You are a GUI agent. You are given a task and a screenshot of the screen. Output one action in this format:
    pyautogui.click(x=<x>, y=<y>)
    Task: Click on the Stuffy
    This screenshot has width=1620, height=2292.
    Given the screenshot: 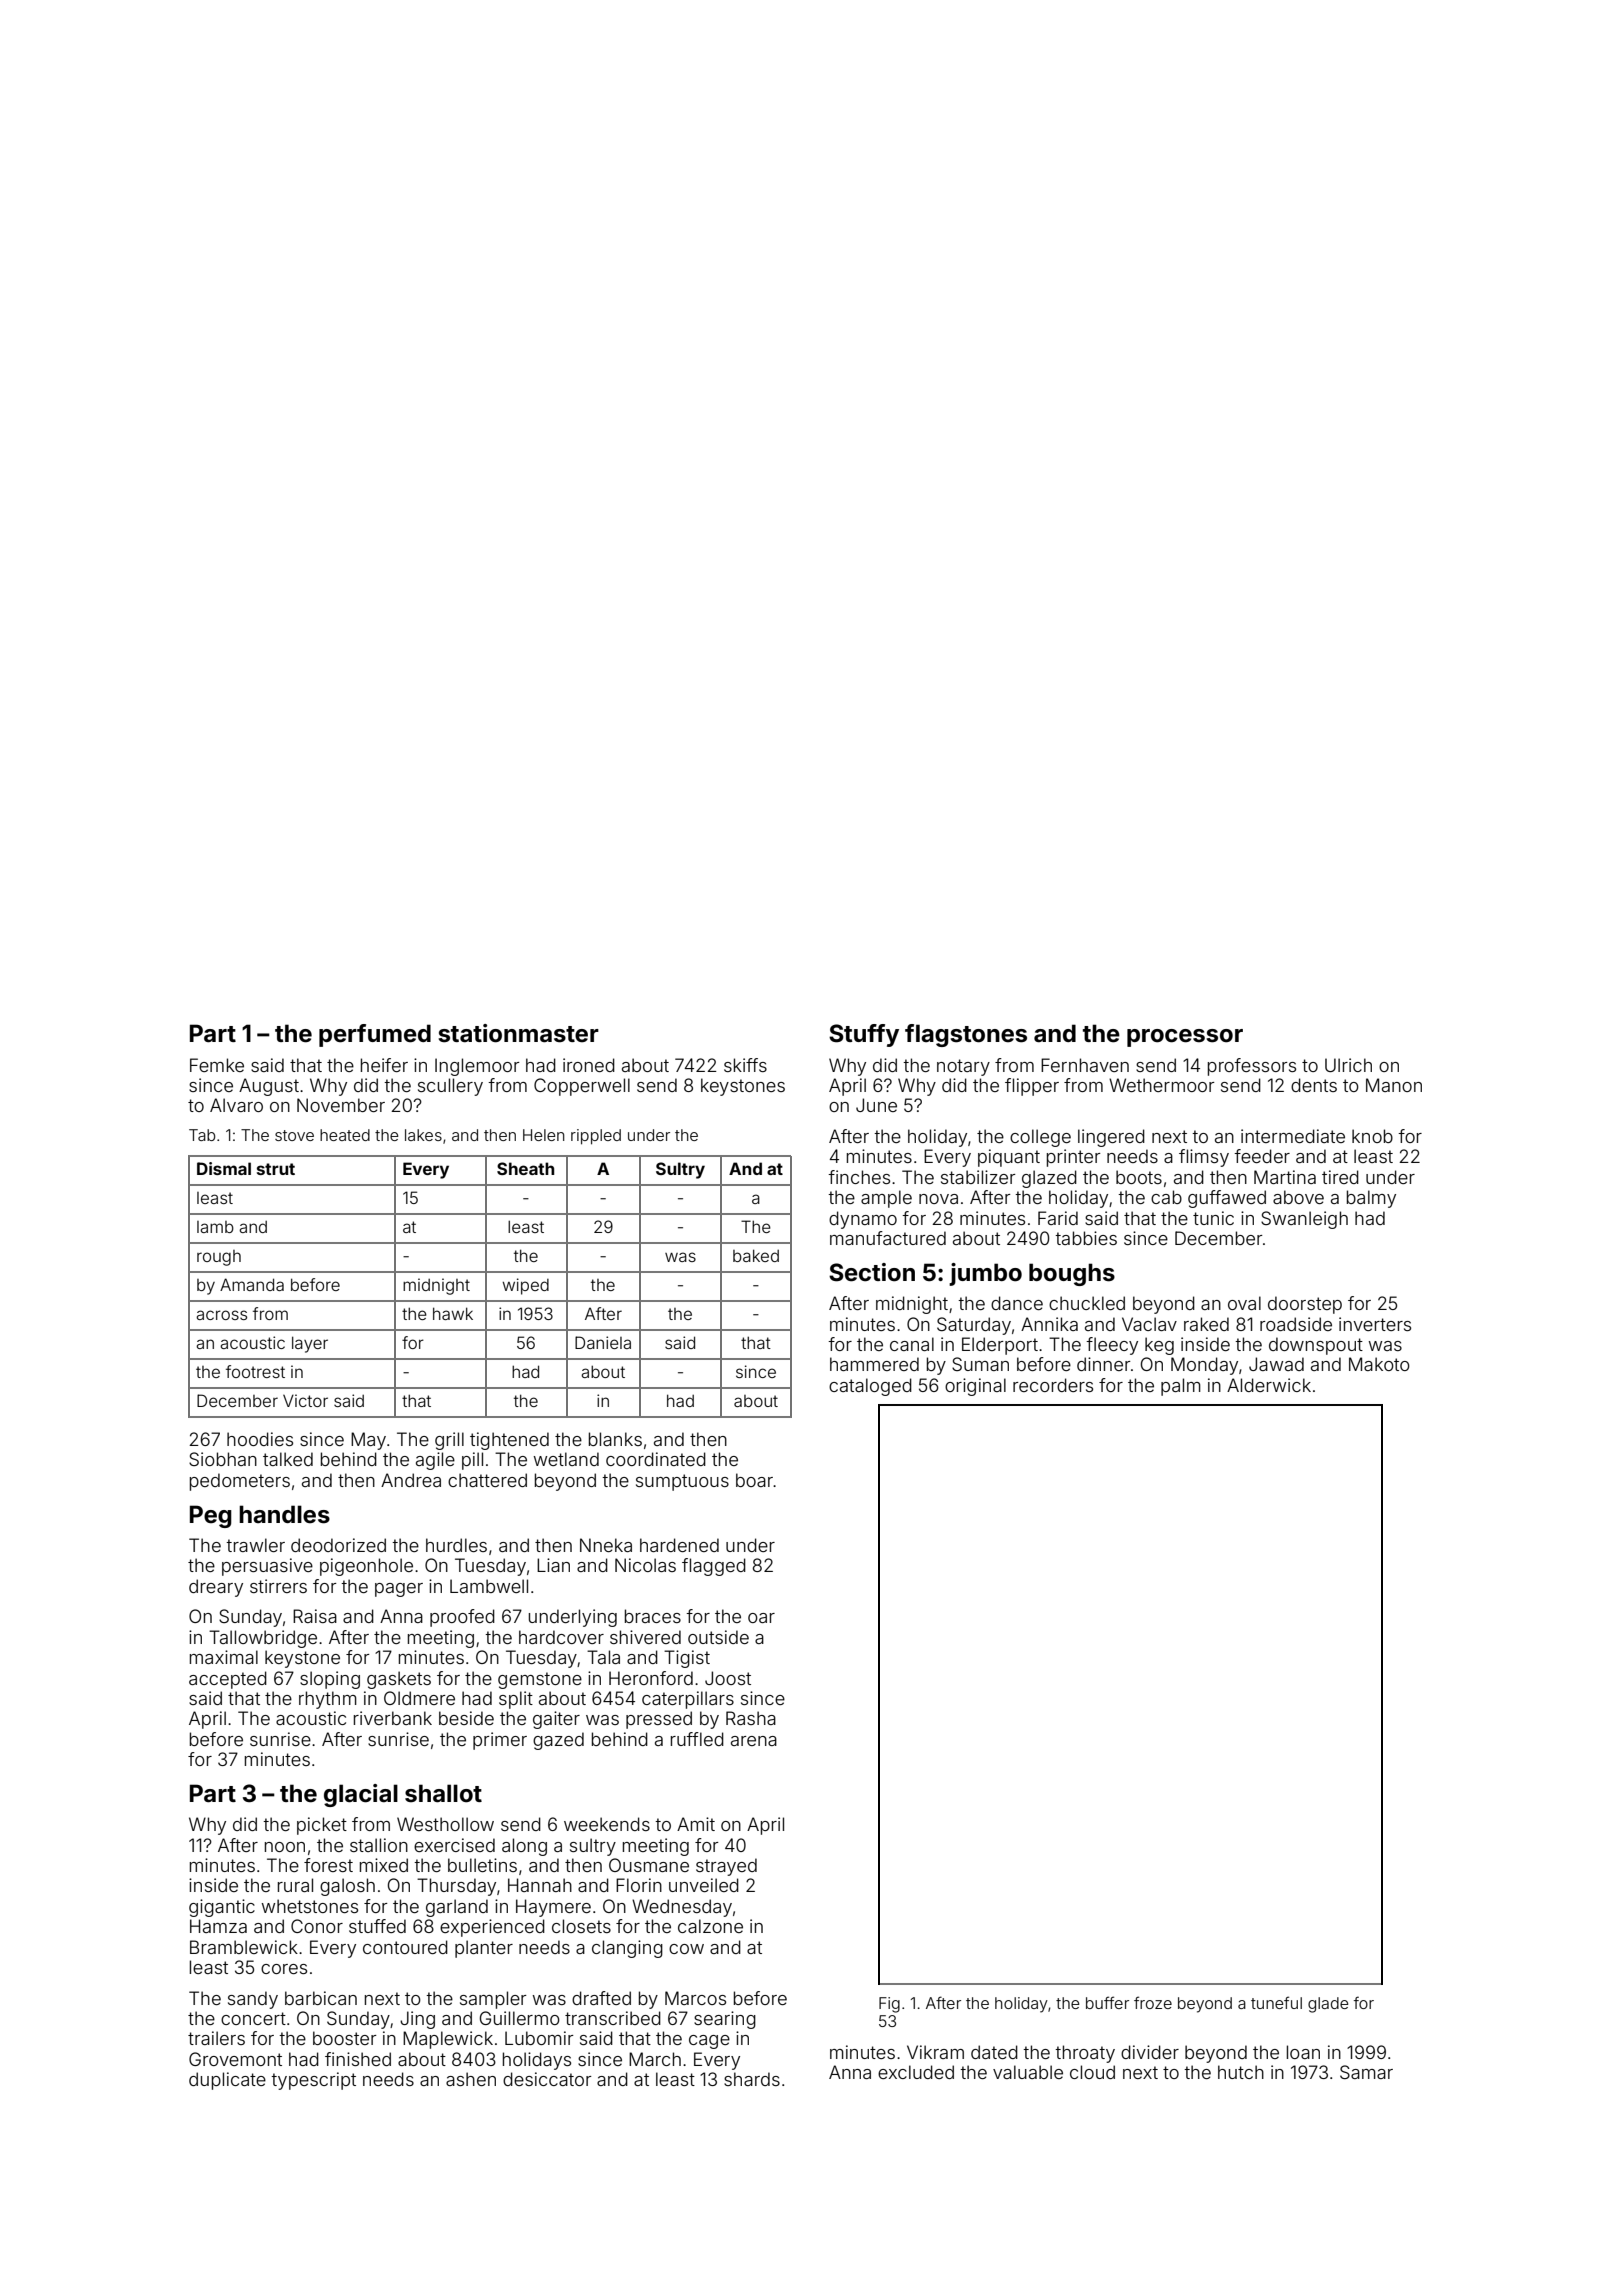 What is the action you would take?
    pyautogui.click(x=864, y=1035)
